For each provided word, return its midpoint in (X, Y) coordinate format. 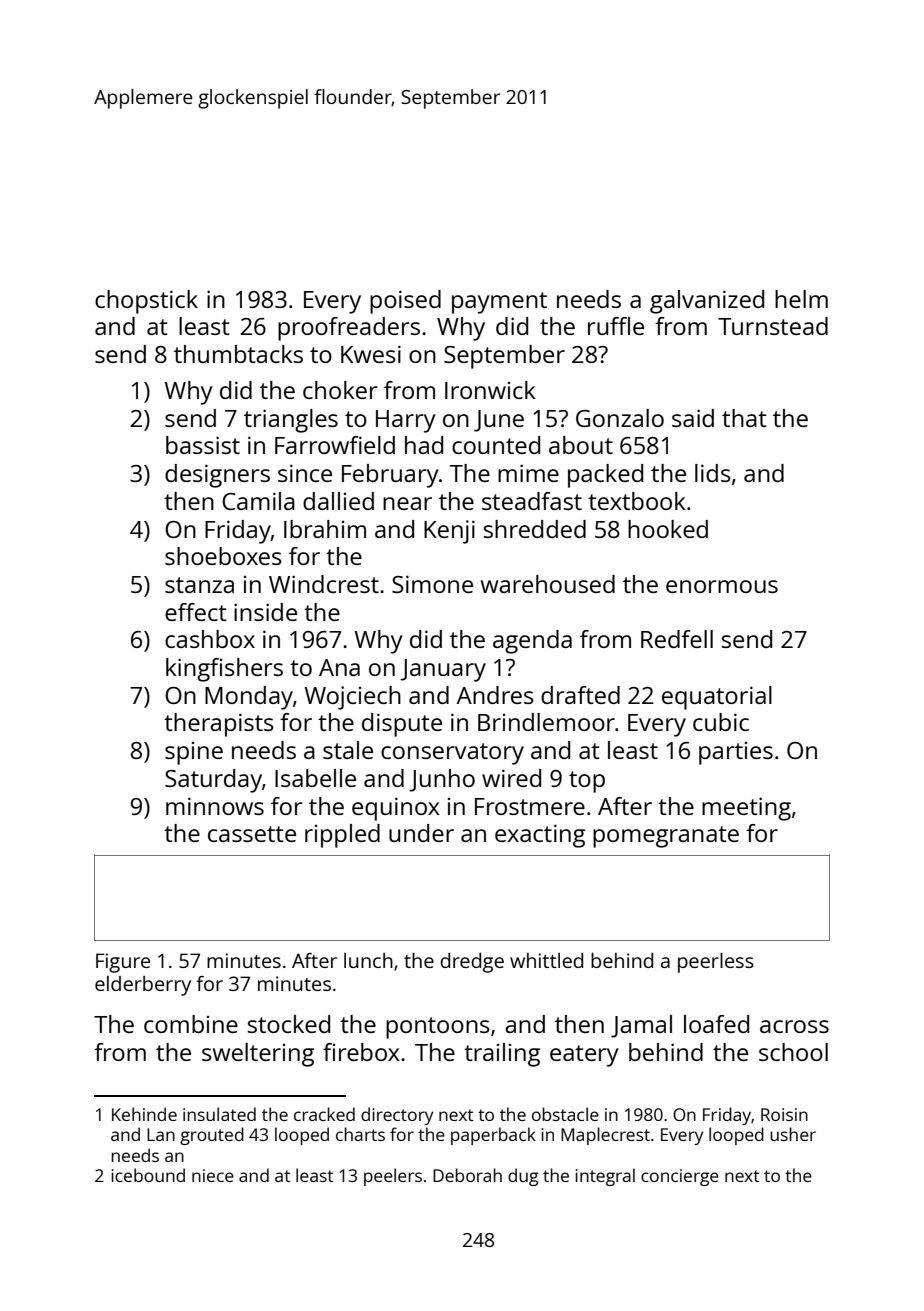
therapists (219, 725)
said (693, 418)
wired (511, 778)
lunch (368, 960)
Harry (406, 421)
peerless (716, 963)
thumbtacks (238, 354)
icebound (148, 1175)
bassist (203, 445)
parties (736, 753)
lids (713, 473)
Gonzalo (620, 418)
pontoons (438, 1028)
